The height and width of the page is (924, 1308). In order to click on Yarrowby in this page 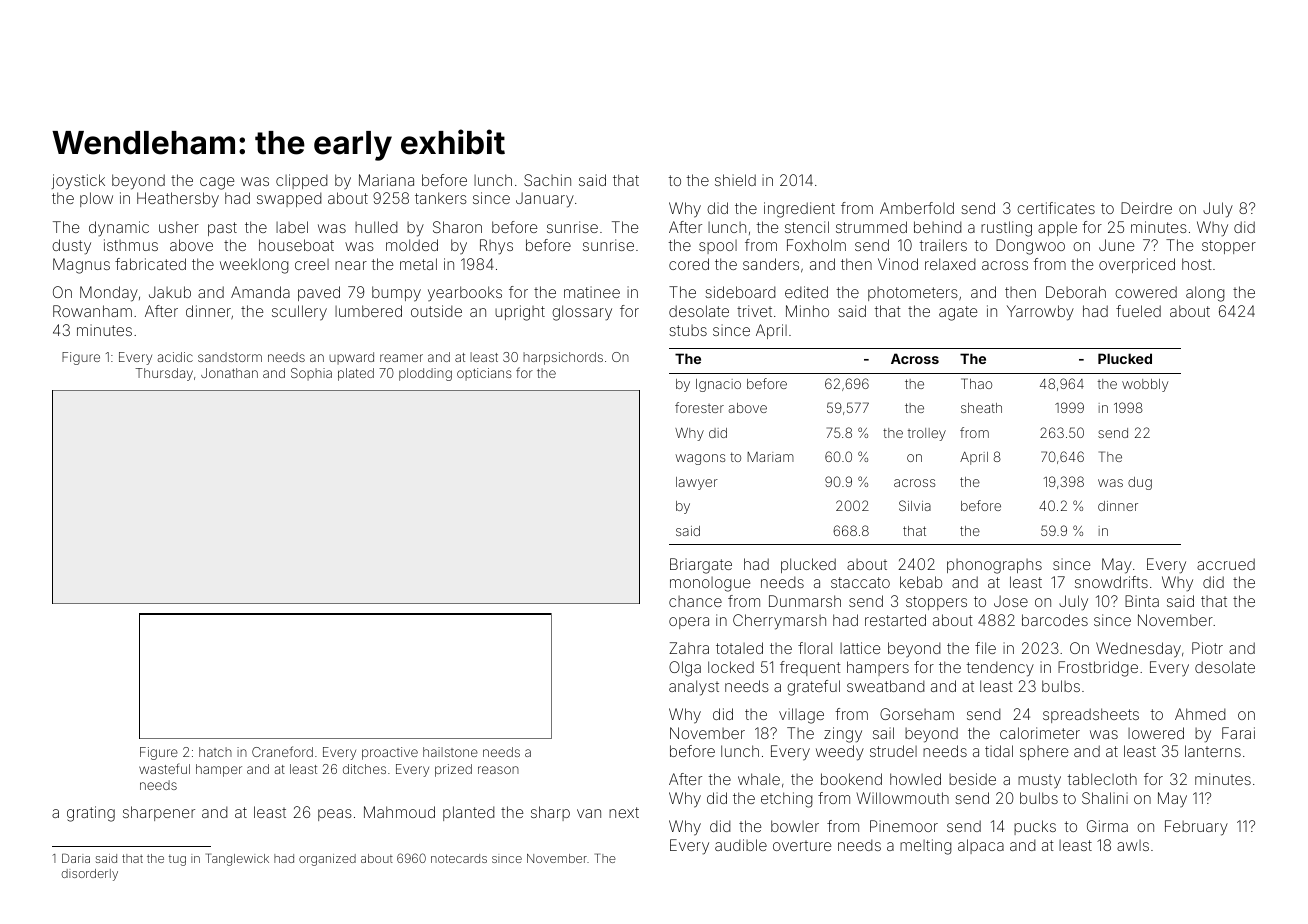, I will do `click(1040, 313)`.
